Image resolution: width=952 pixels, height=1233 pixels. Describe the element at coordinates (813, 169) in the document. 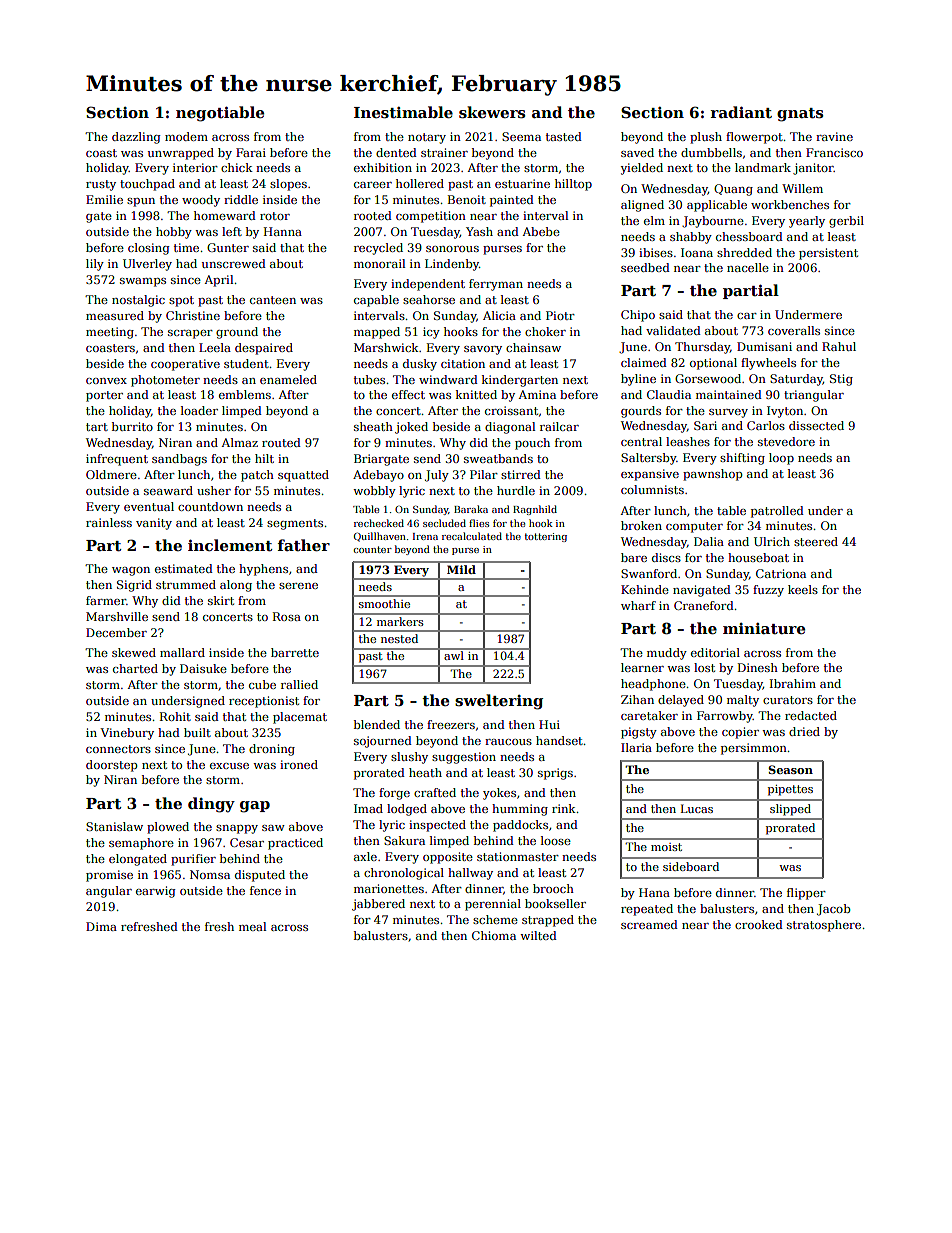

I see `janitor` at that location.
